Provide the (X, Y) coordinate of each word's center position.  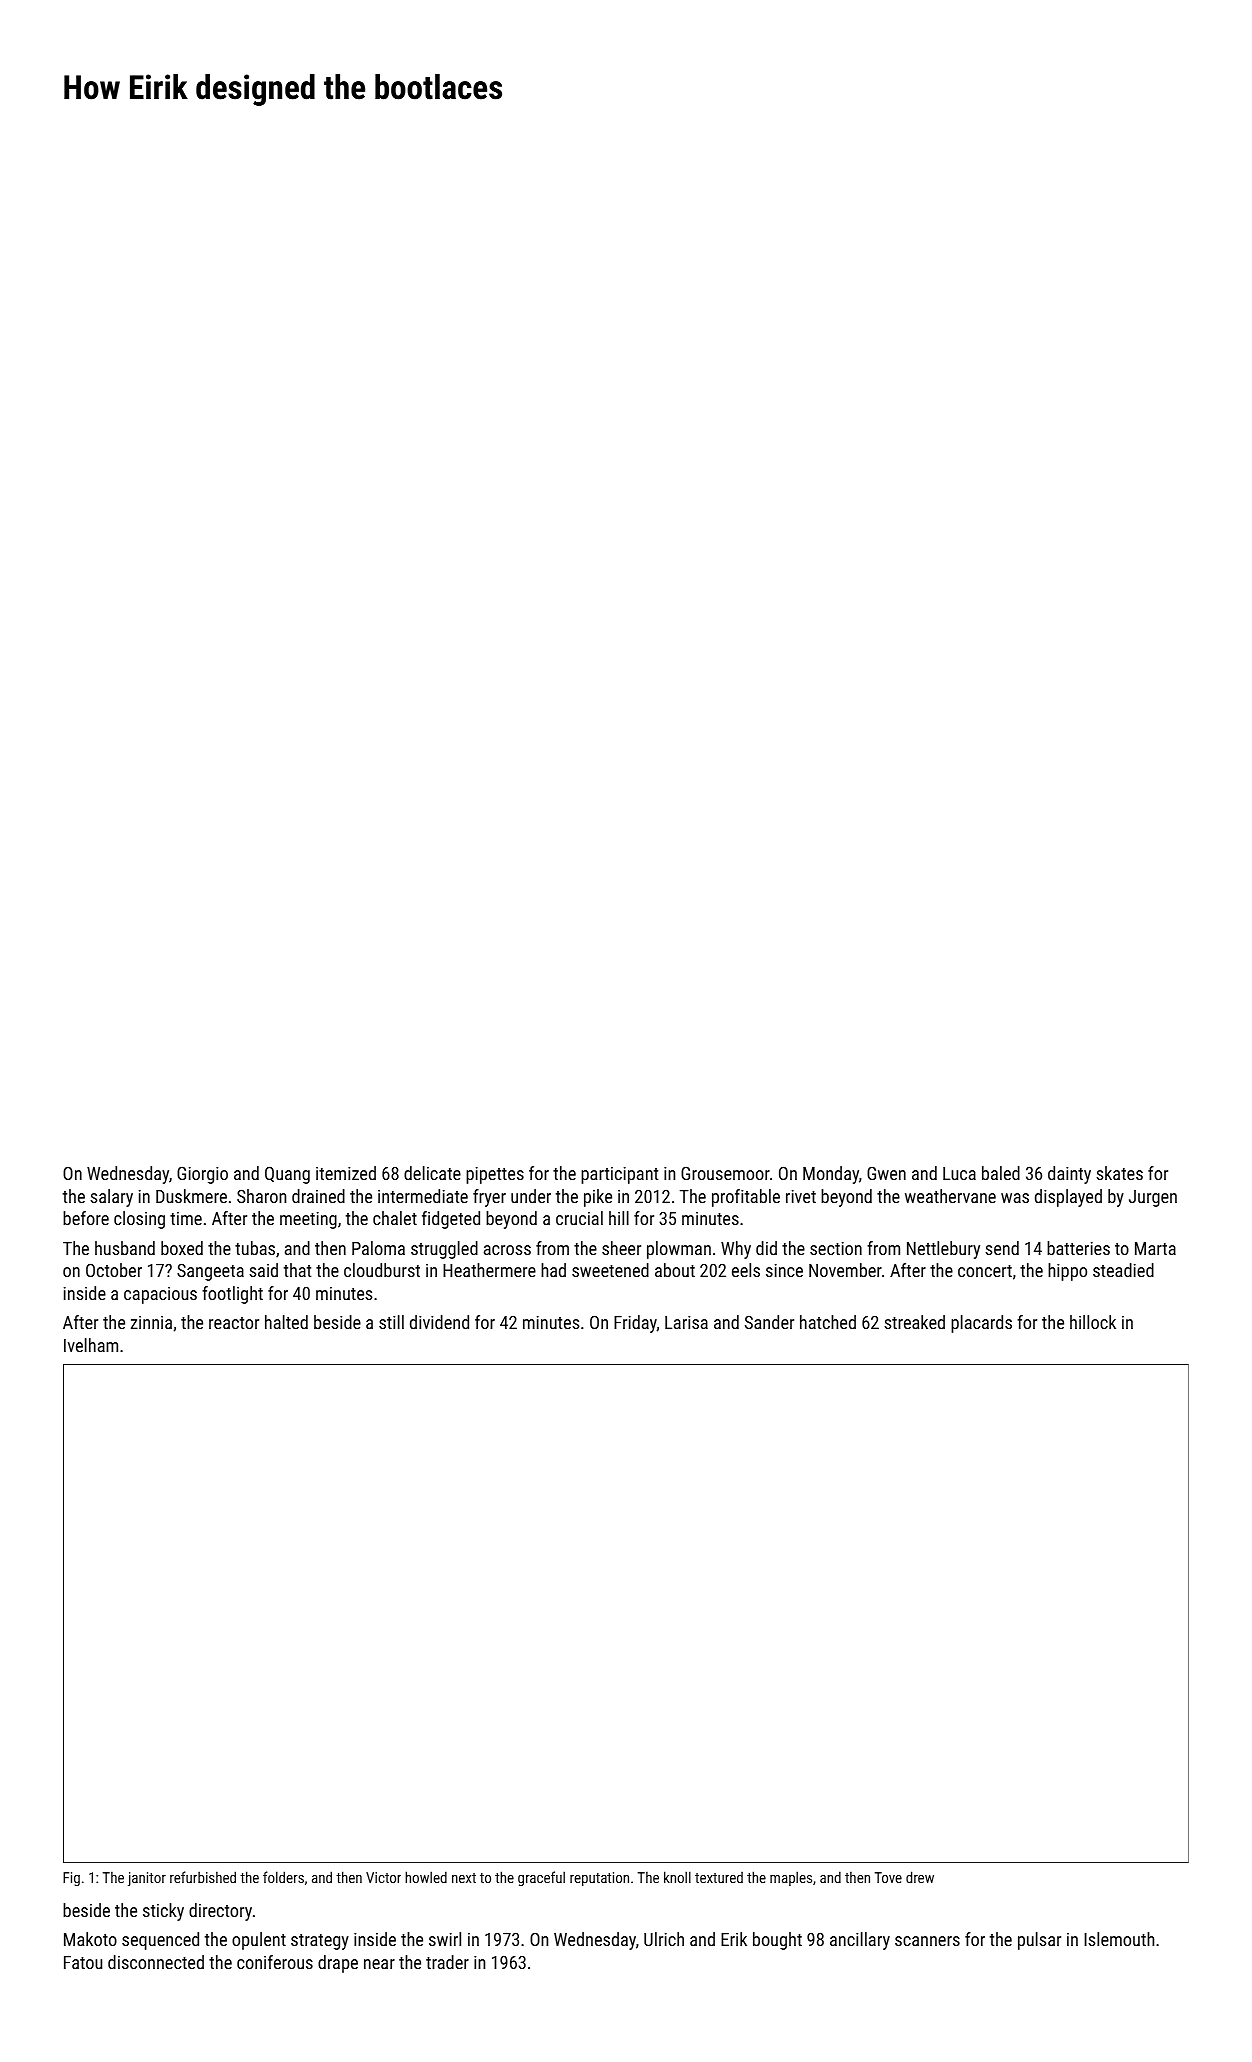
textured (719, 1877)
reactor (234, 1323)
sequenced (160, 1941)
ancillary (860, 1941)
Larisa (686, 1322)
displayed (1068, 1198)
